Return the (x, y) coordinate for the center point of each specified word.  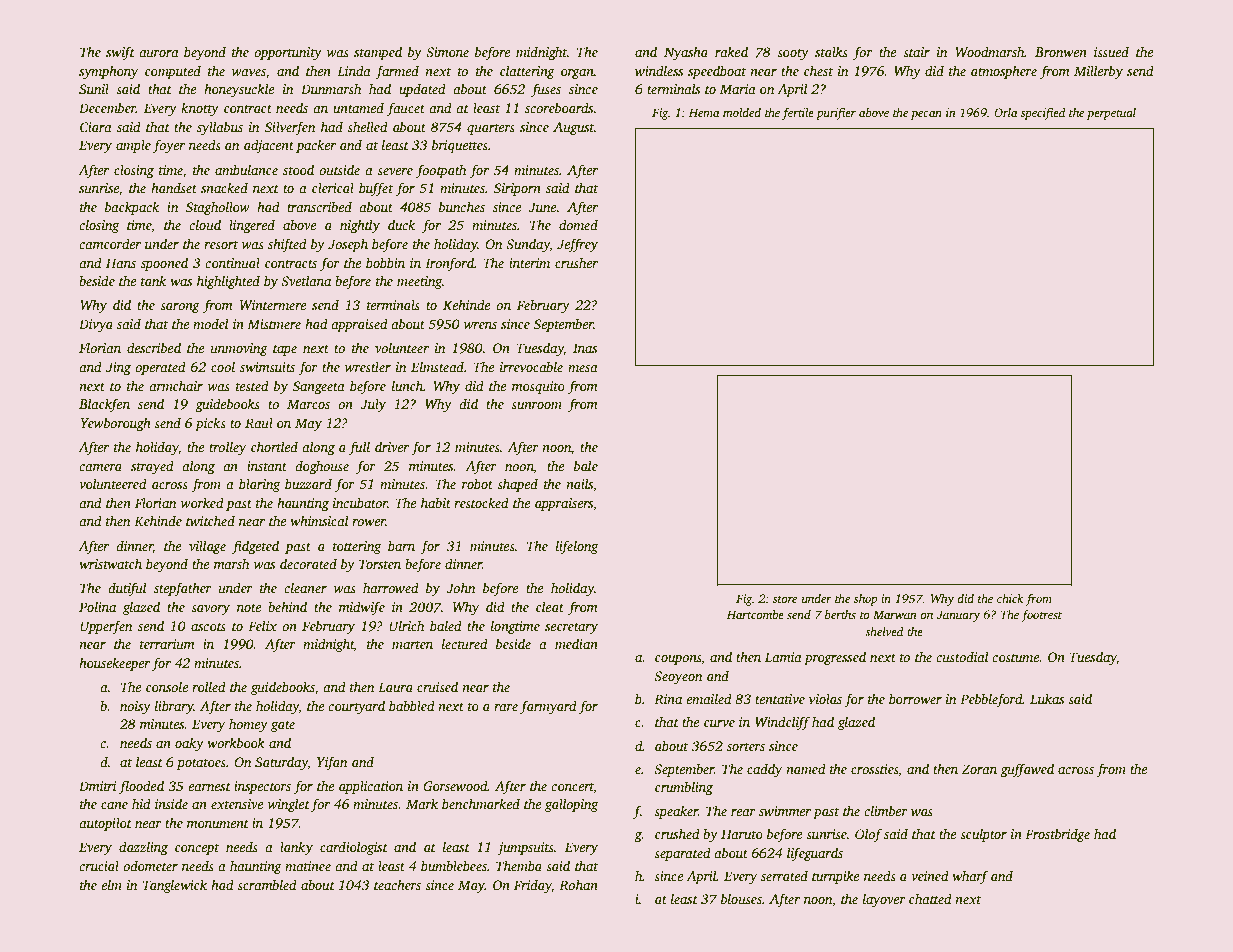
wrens (480, 325)
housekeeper (114, 664)
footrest (1041, 615)
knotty (200, 109)
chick (1010, 598)
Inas (585, 348)
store (785, 599)
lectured (465, 643)
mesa (583, 368)
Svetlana (306, 280)
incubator (360, 502)
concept (197, 849)
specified (1043, 113)
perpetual (1111, 114)
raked (731, 51)
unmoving (239, 349)
